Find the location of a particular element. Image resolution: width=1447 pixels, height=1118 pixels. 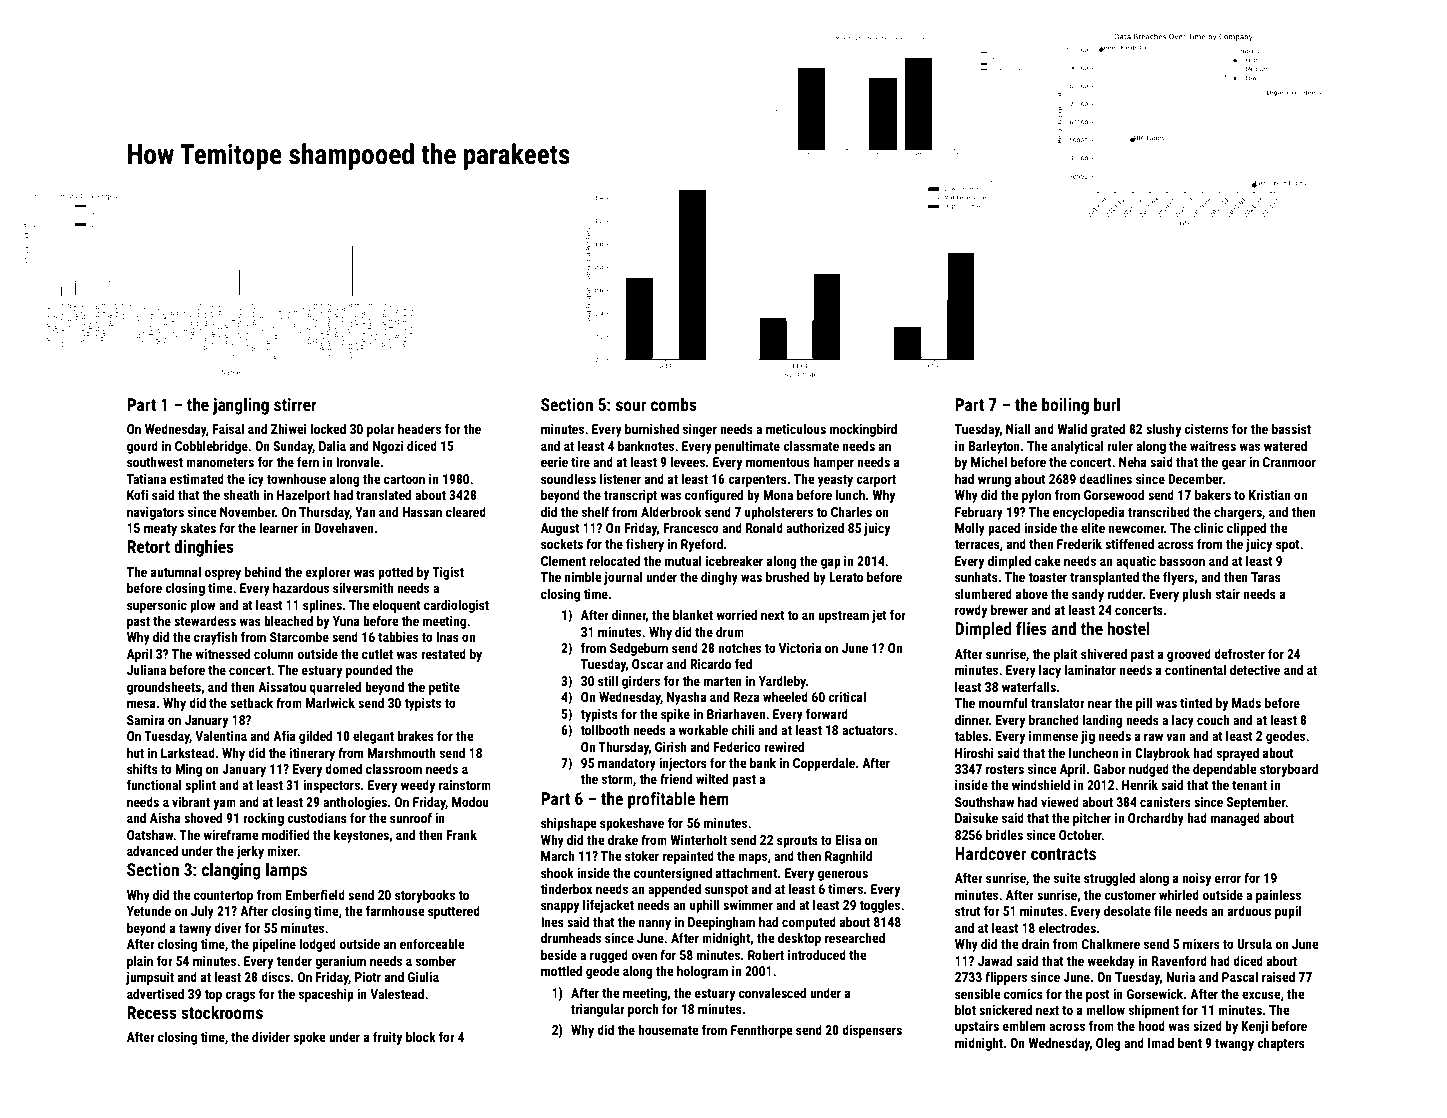

Valestead is located at coordinates (397, 993).
